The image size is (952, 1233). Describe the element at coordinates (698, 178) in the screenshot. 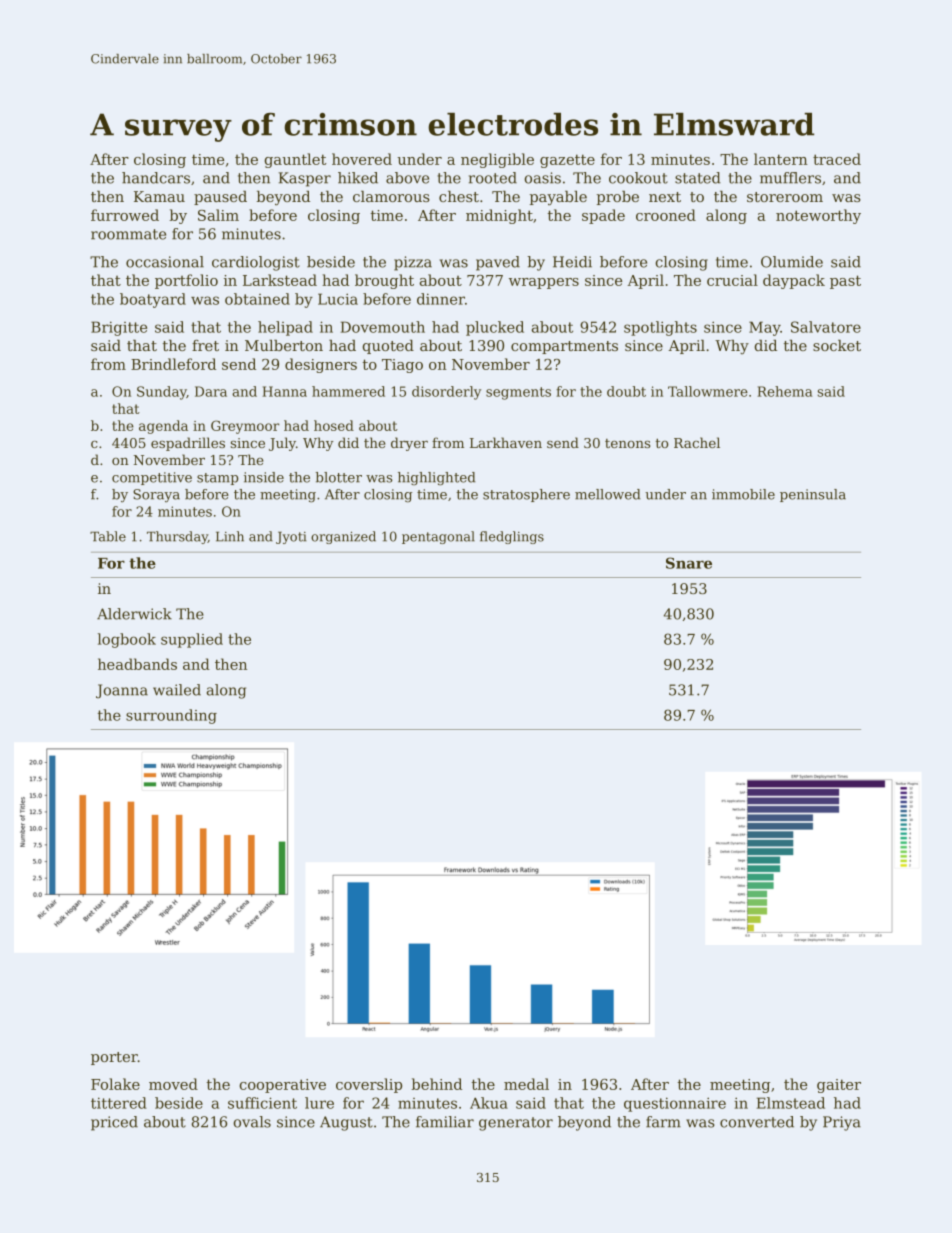

I see `stated` at that location.
